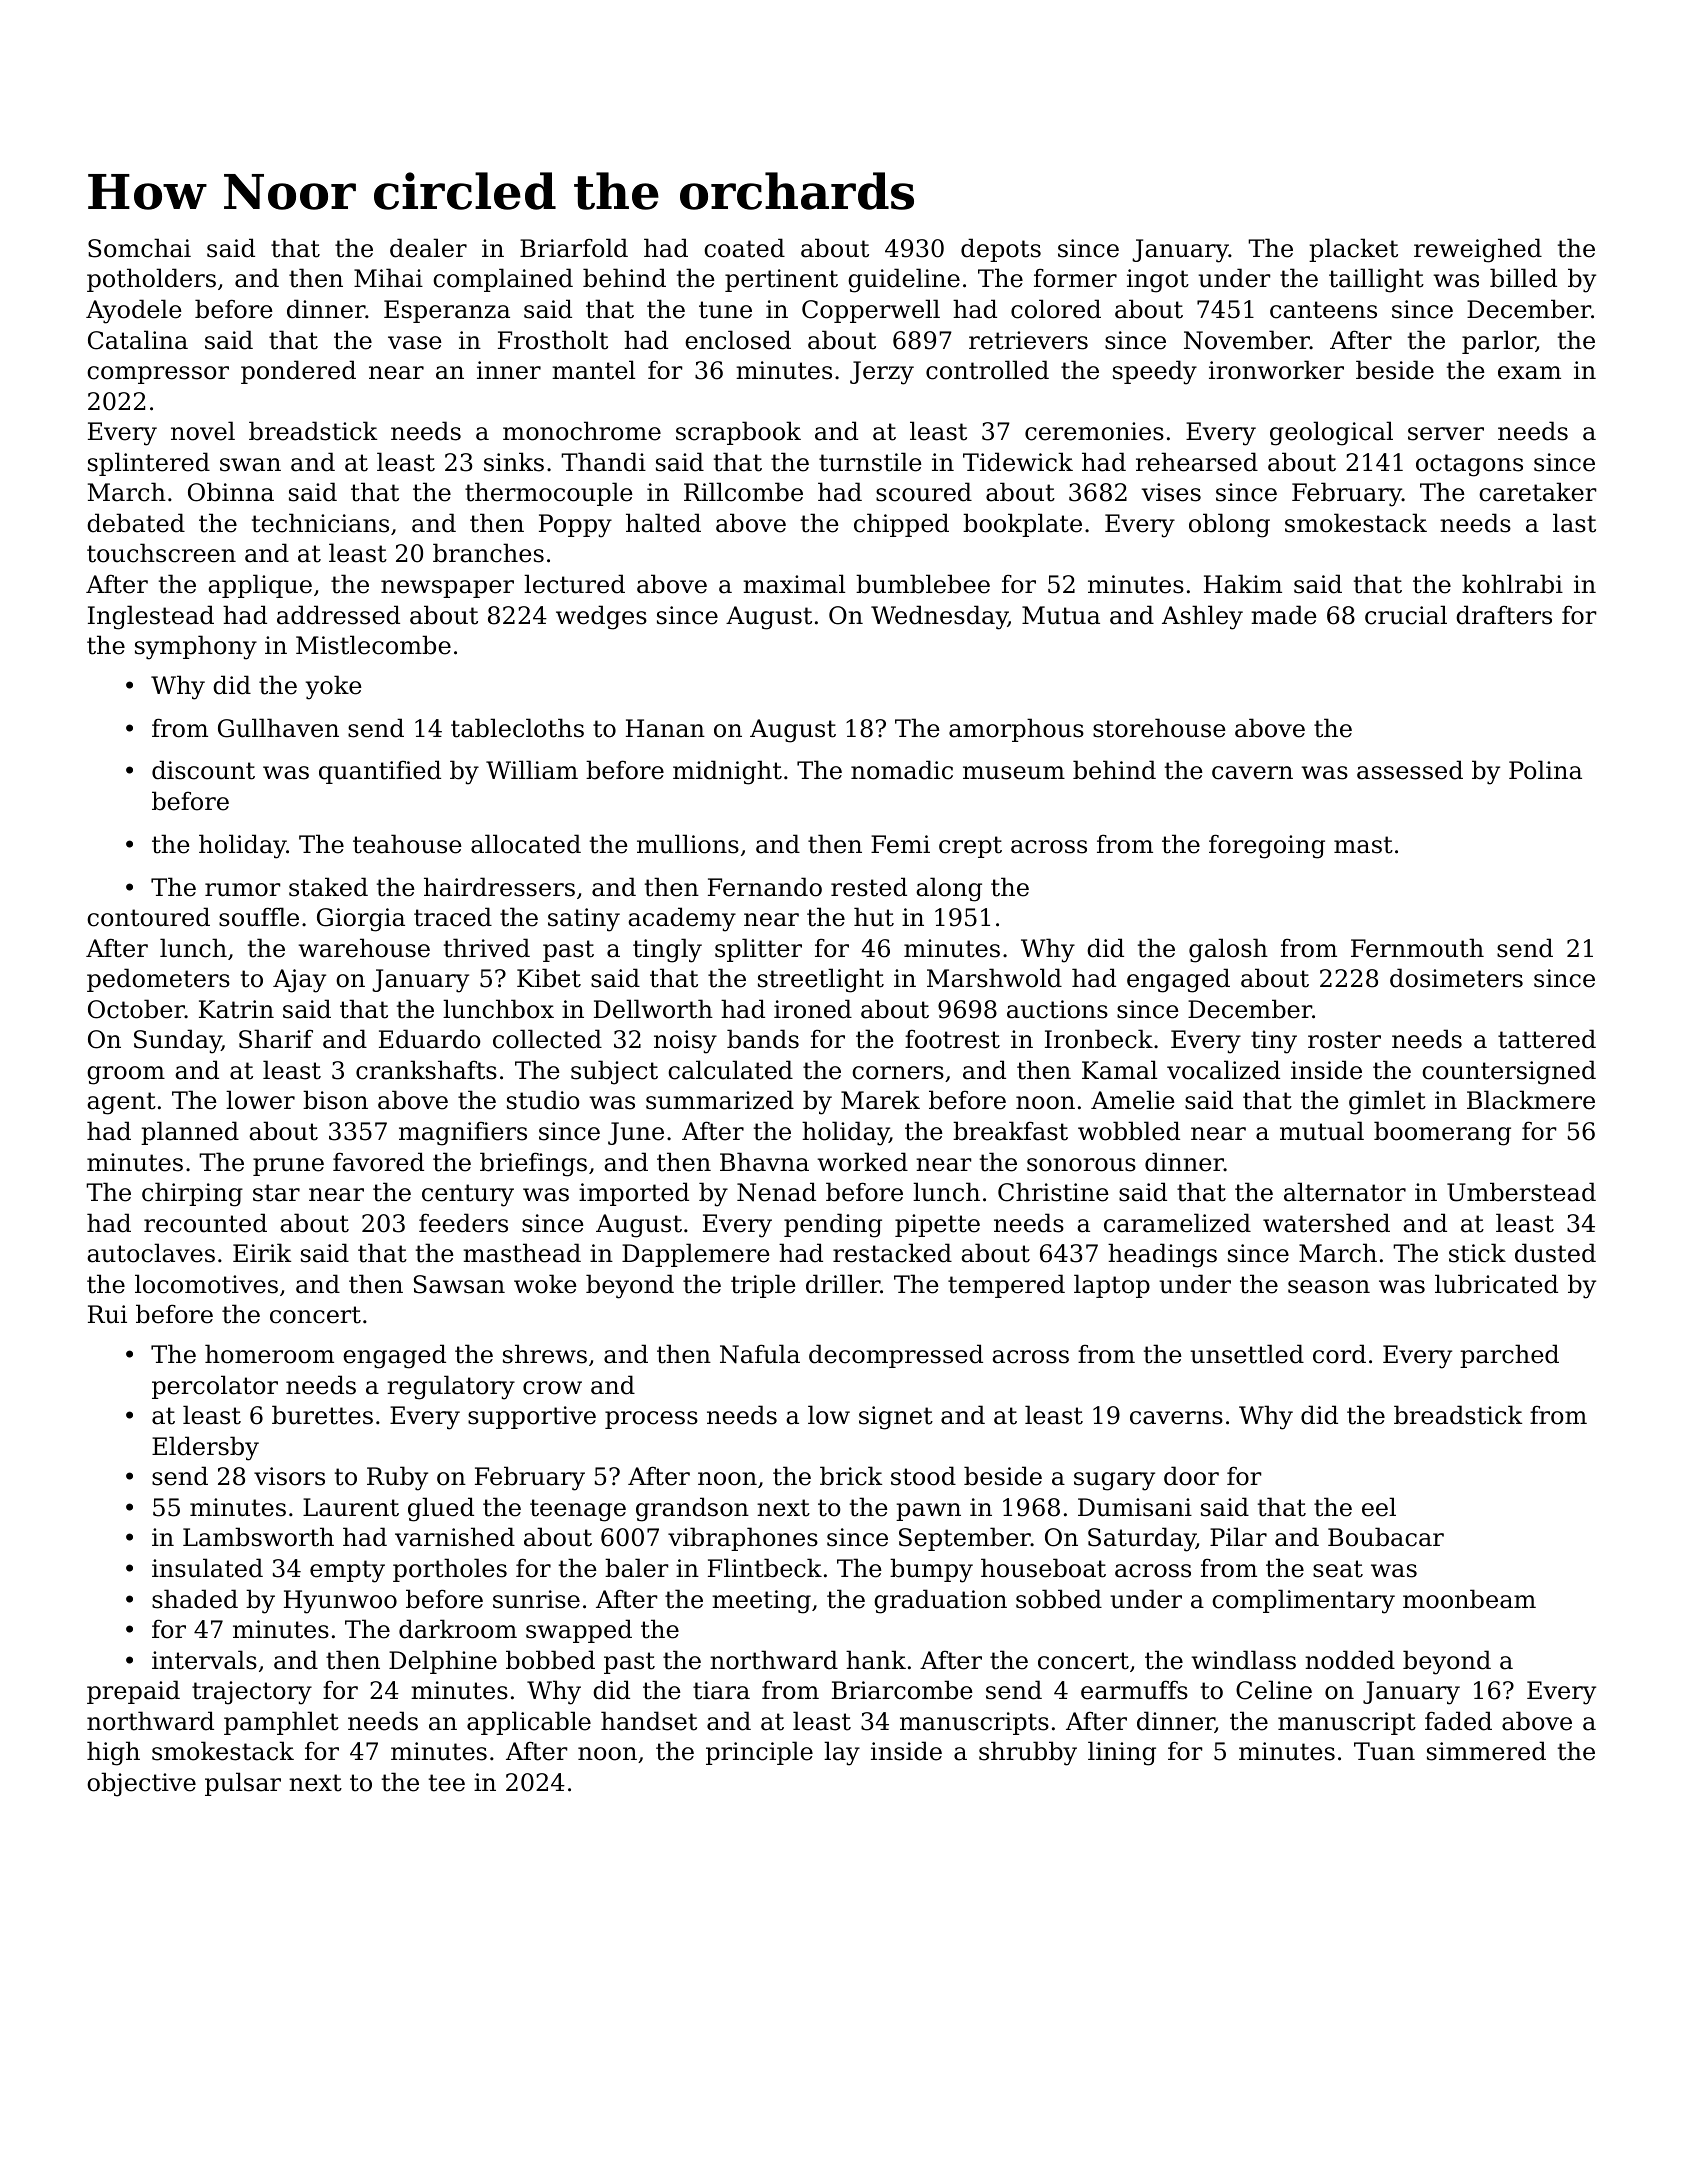 The image size is (1683, 2178). I want to click on agent, so click(121, 1103).
